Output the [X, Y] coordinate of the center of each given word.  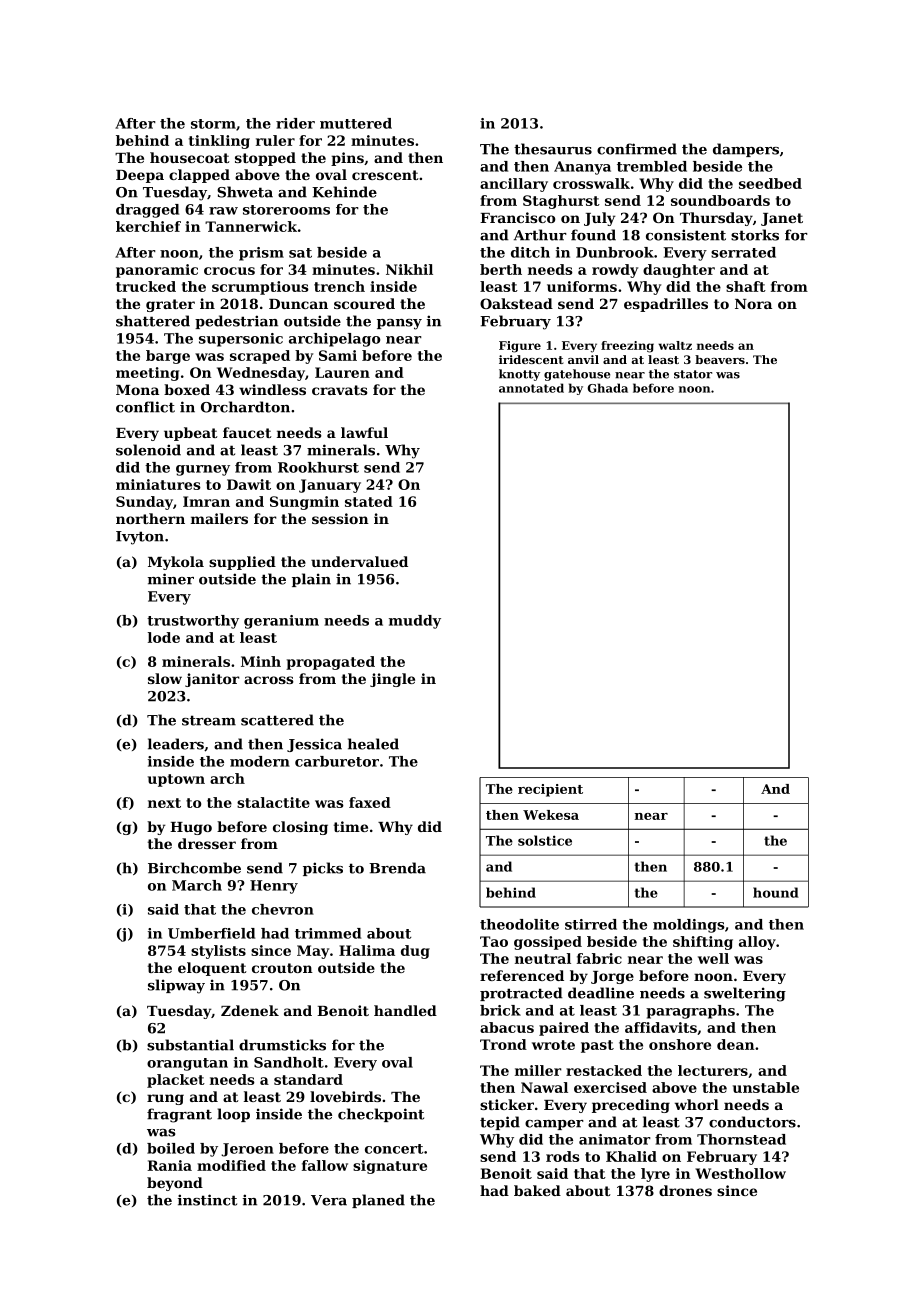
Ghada [608, 388]
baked [537, 1190]
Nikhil [409, 269]
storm [213, 124]
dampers [746, 150]
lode [164, 637]
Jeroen [247, 1150]
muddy [415, 622]
